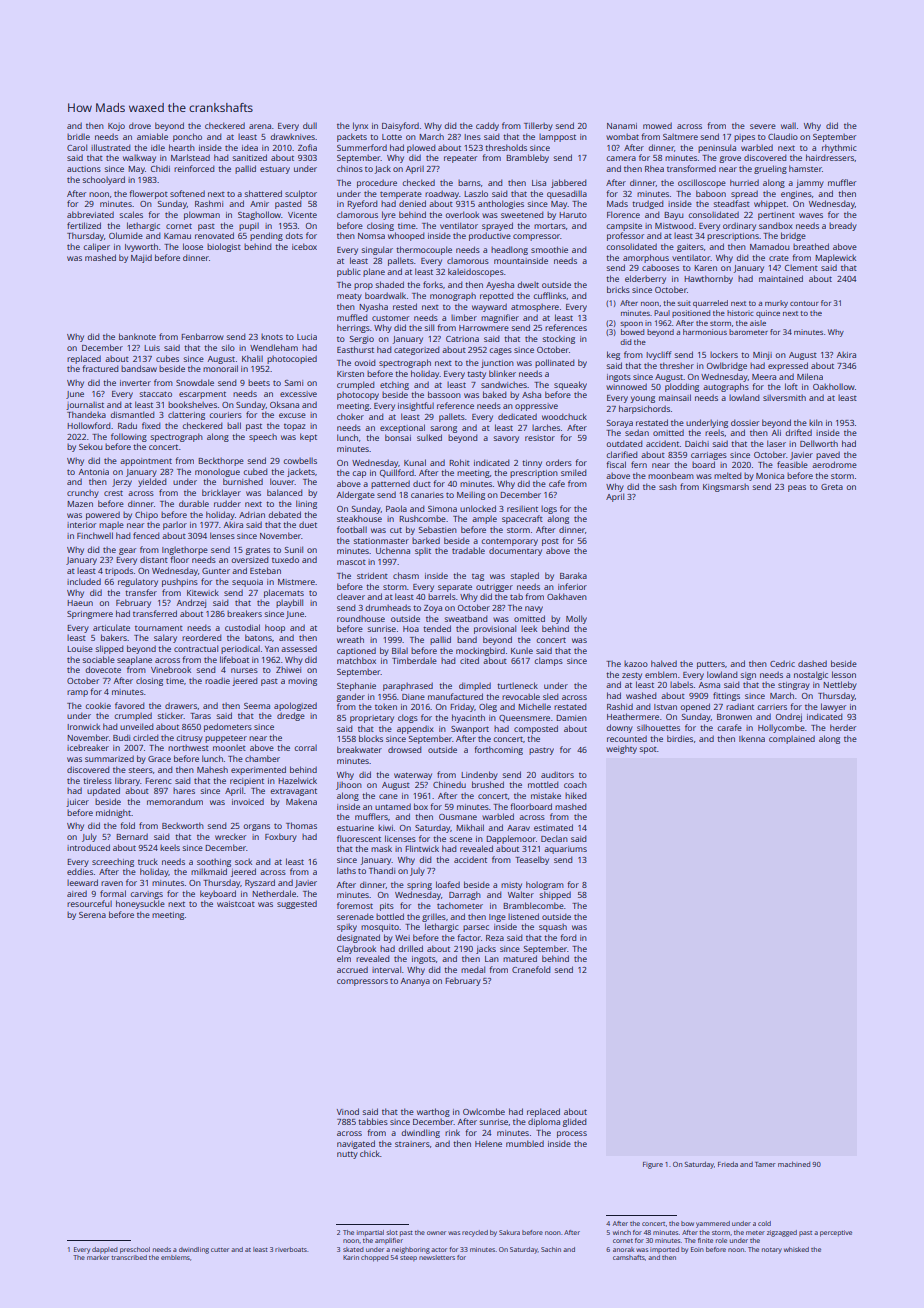  Describe the element at coordinates (744, 194) in the screenshot. I see `spread` at that location.
